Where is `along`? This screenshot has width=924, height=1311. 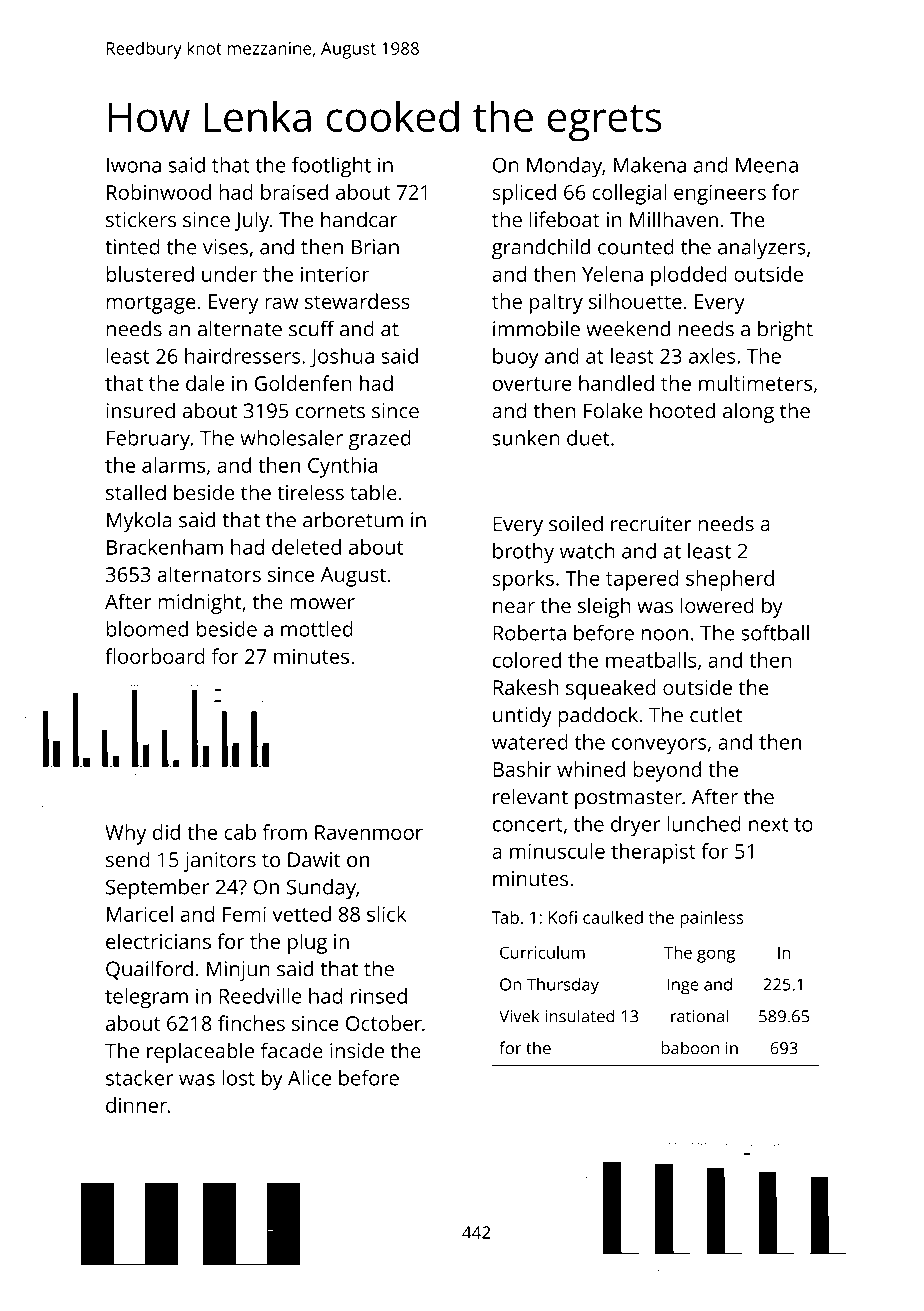
along is located at coordinates (748, 412).
